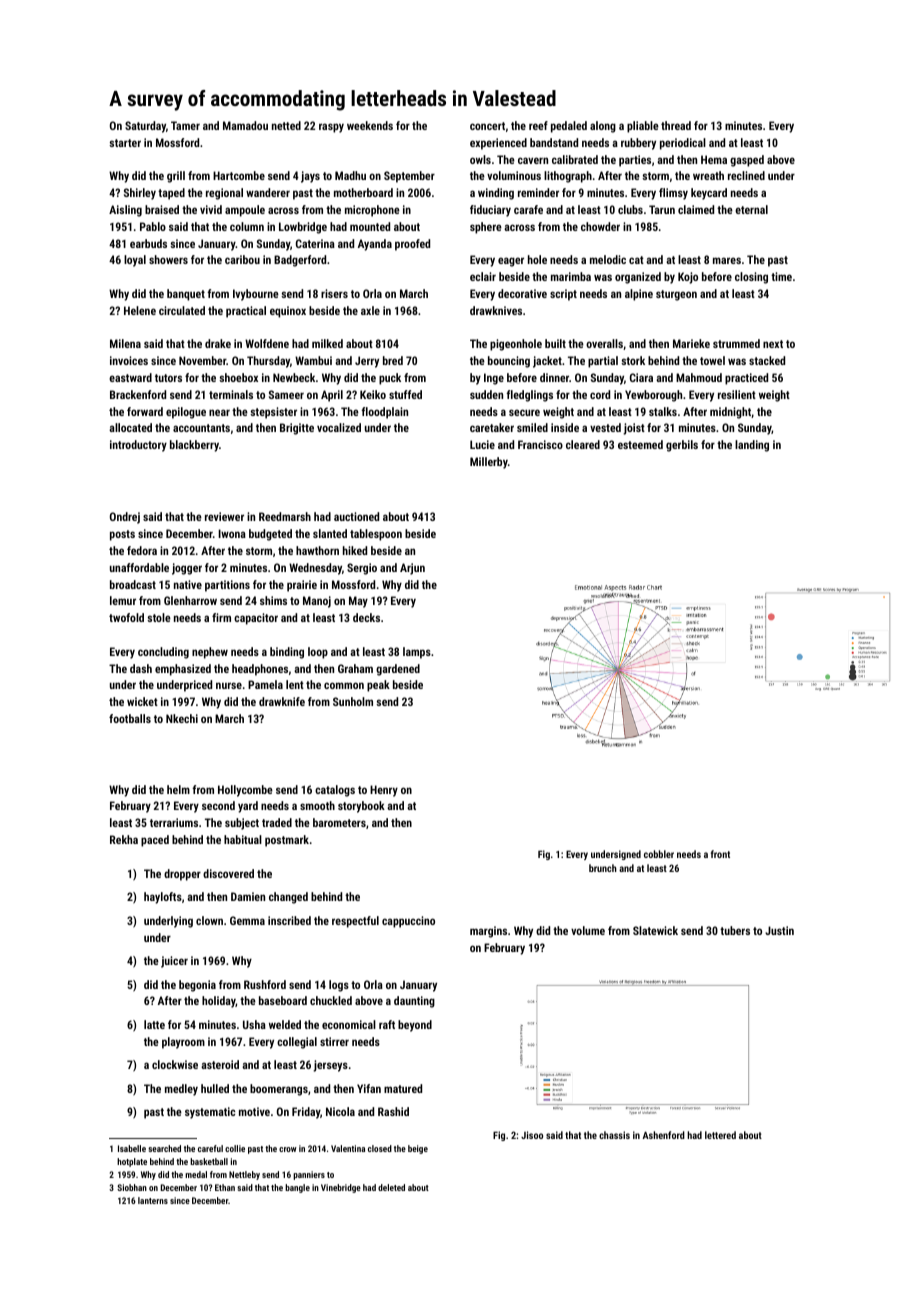 The height and width of the page is (1316, 908). I want to click on caribou, so click(242, 259).
